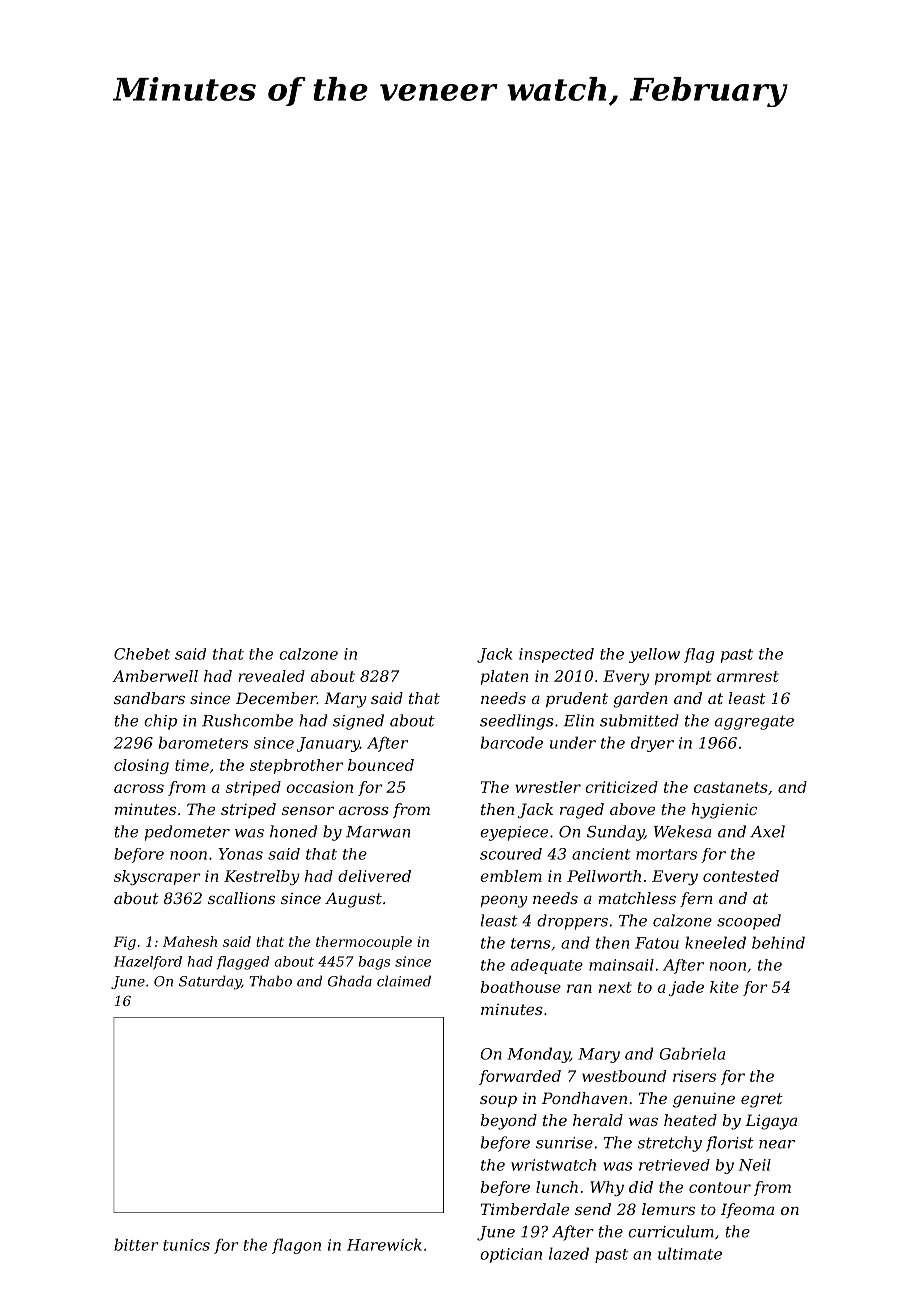 The height and width of the document is (1308, 924). Describe the element at coordinates (149, 698) in the document. I see `sandbars` at that location.
